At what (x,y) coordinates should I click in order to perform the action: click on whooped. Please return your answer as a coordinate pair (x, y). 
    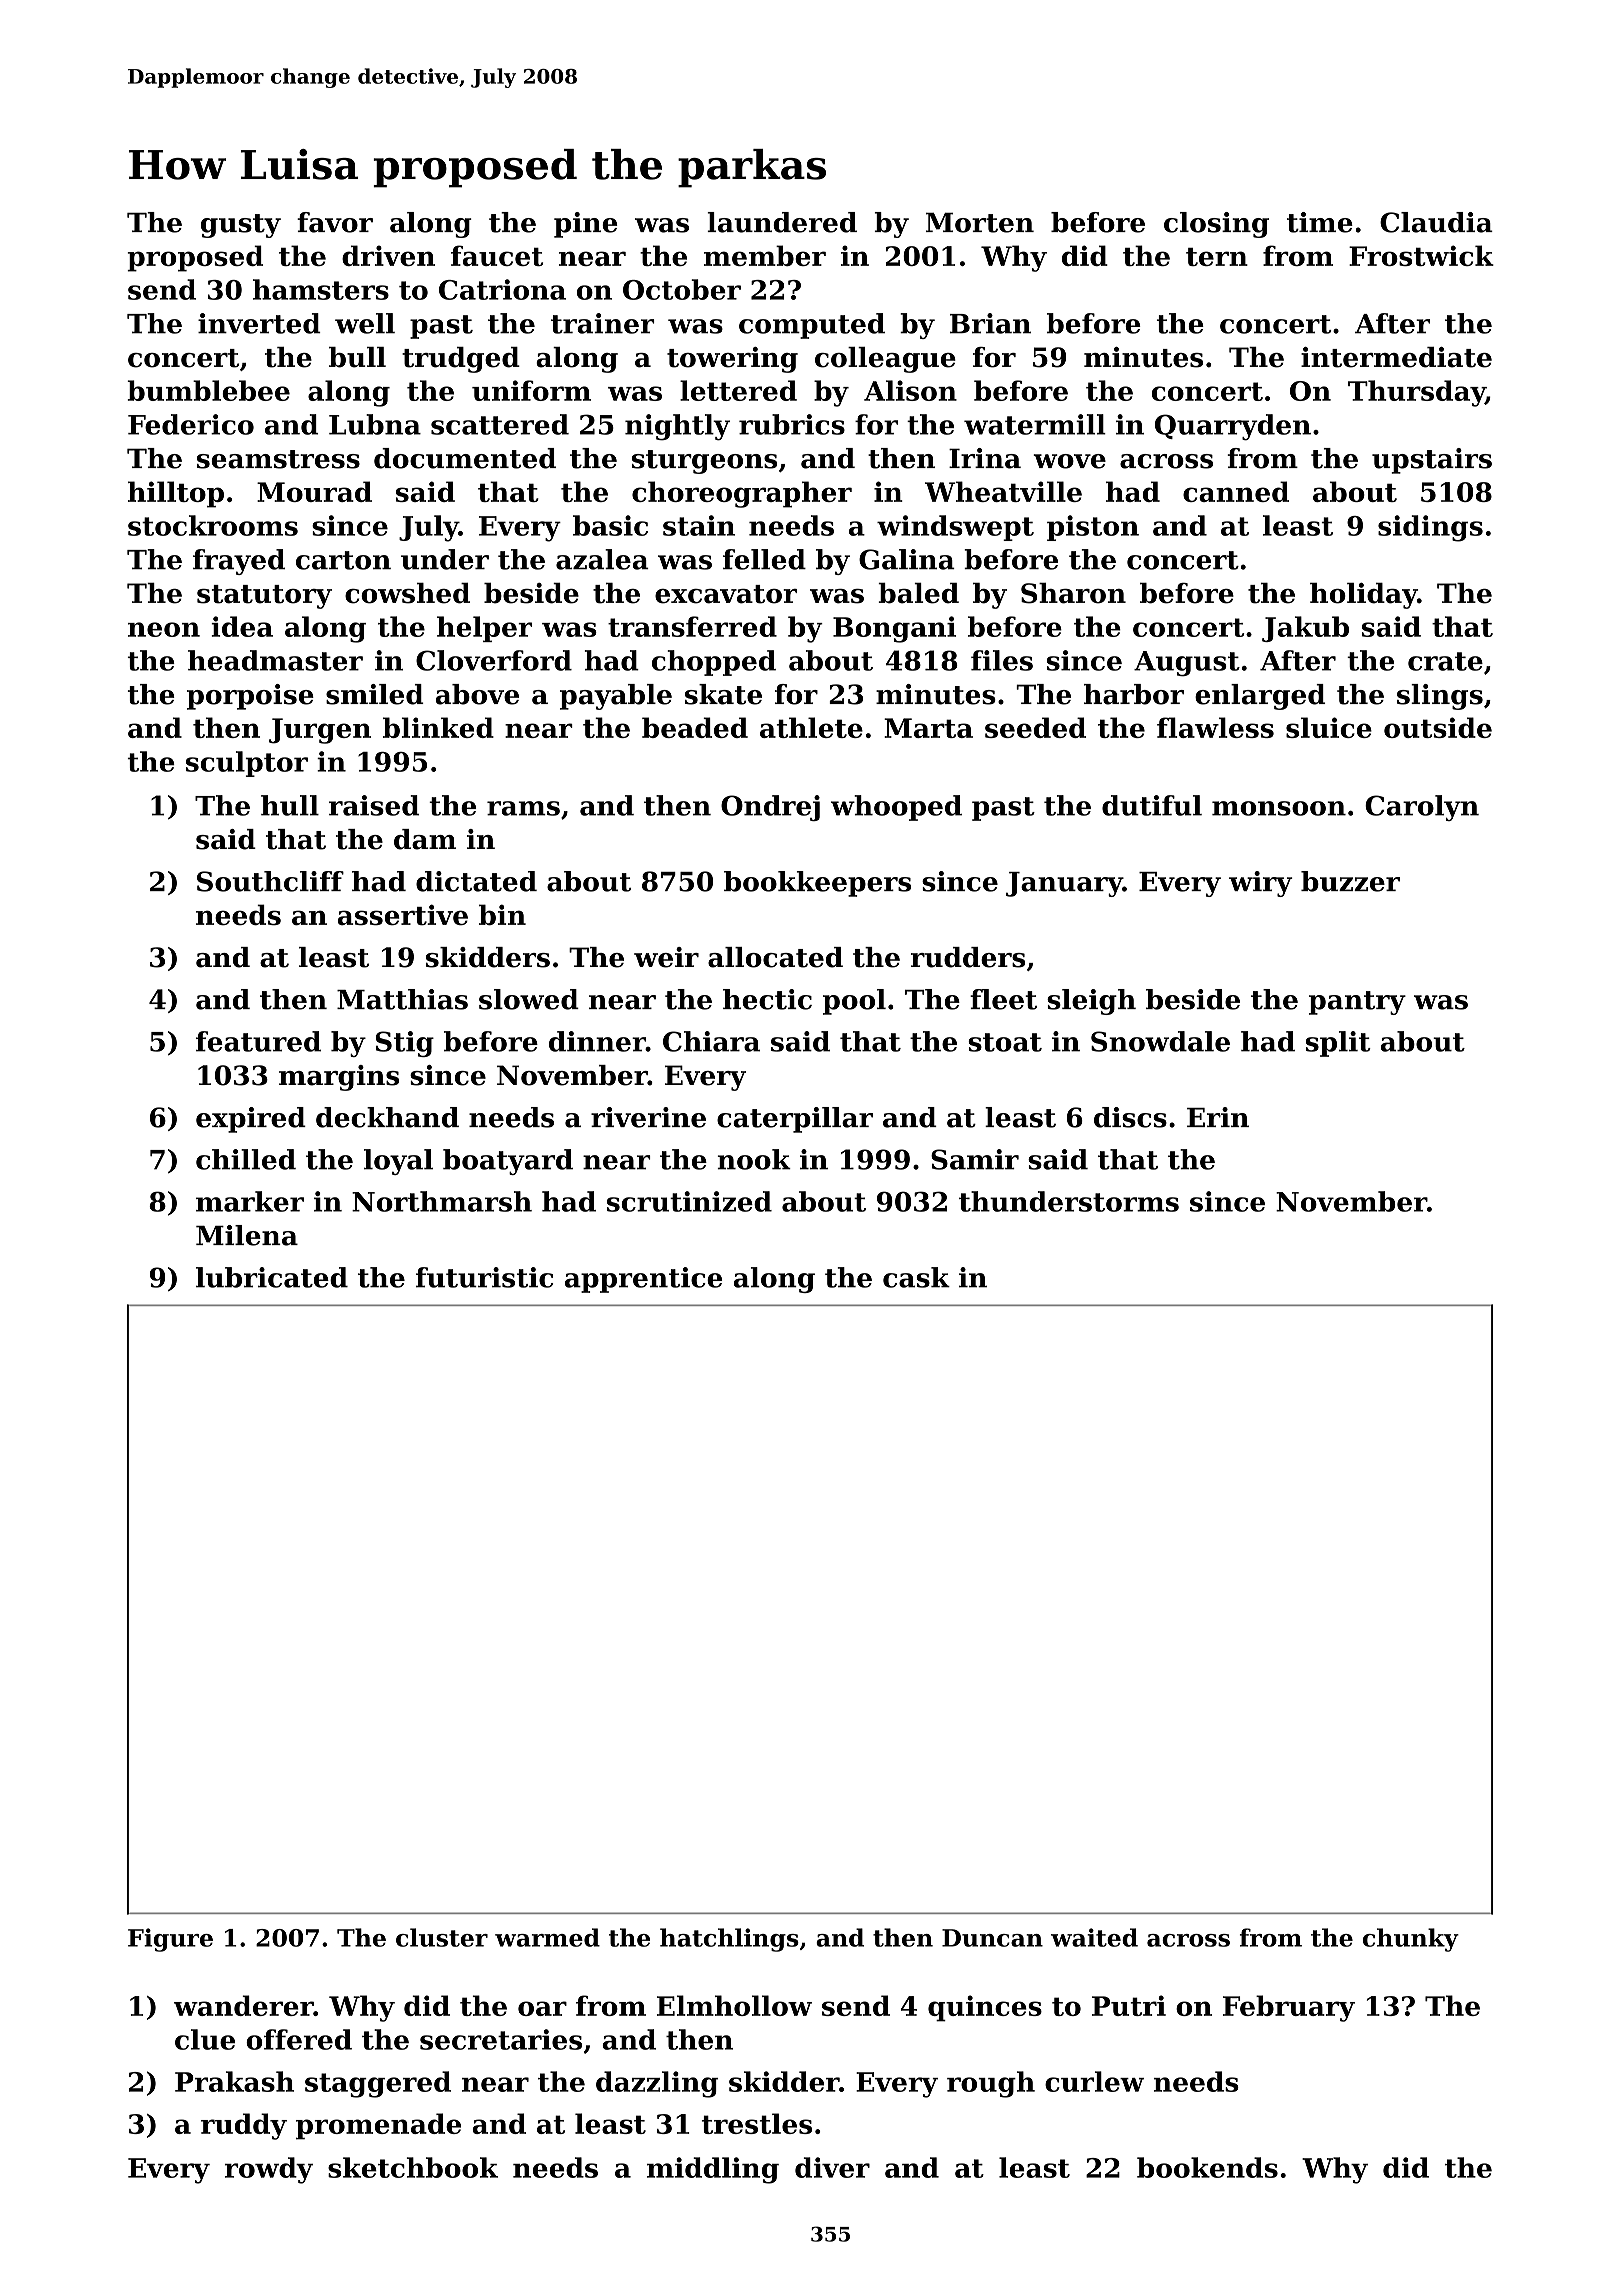
    Looking at the image, I should click on (896, 808).
